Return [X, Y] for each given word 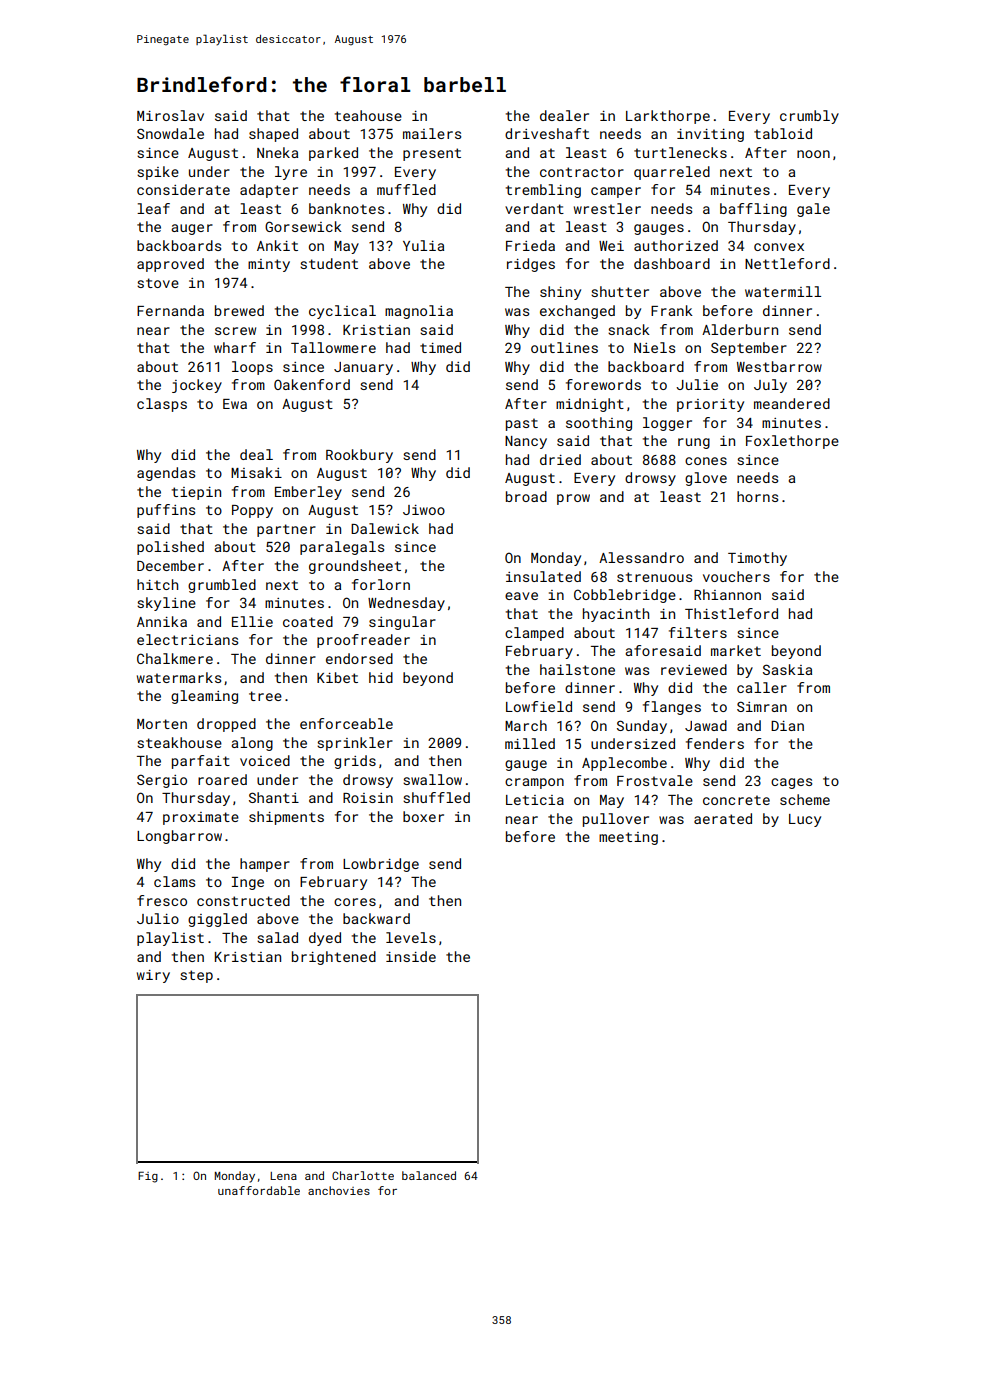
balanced [429, 1175]
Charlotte [363, 1175]
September [749, 349]
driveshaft [547, 133]
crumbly [809, 117]
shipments [286, 818]
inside [411, 956]
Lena [283, 1176]
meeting [628, 838]
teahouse [368, 115]
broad [526, 496]
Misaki [256, 472]
